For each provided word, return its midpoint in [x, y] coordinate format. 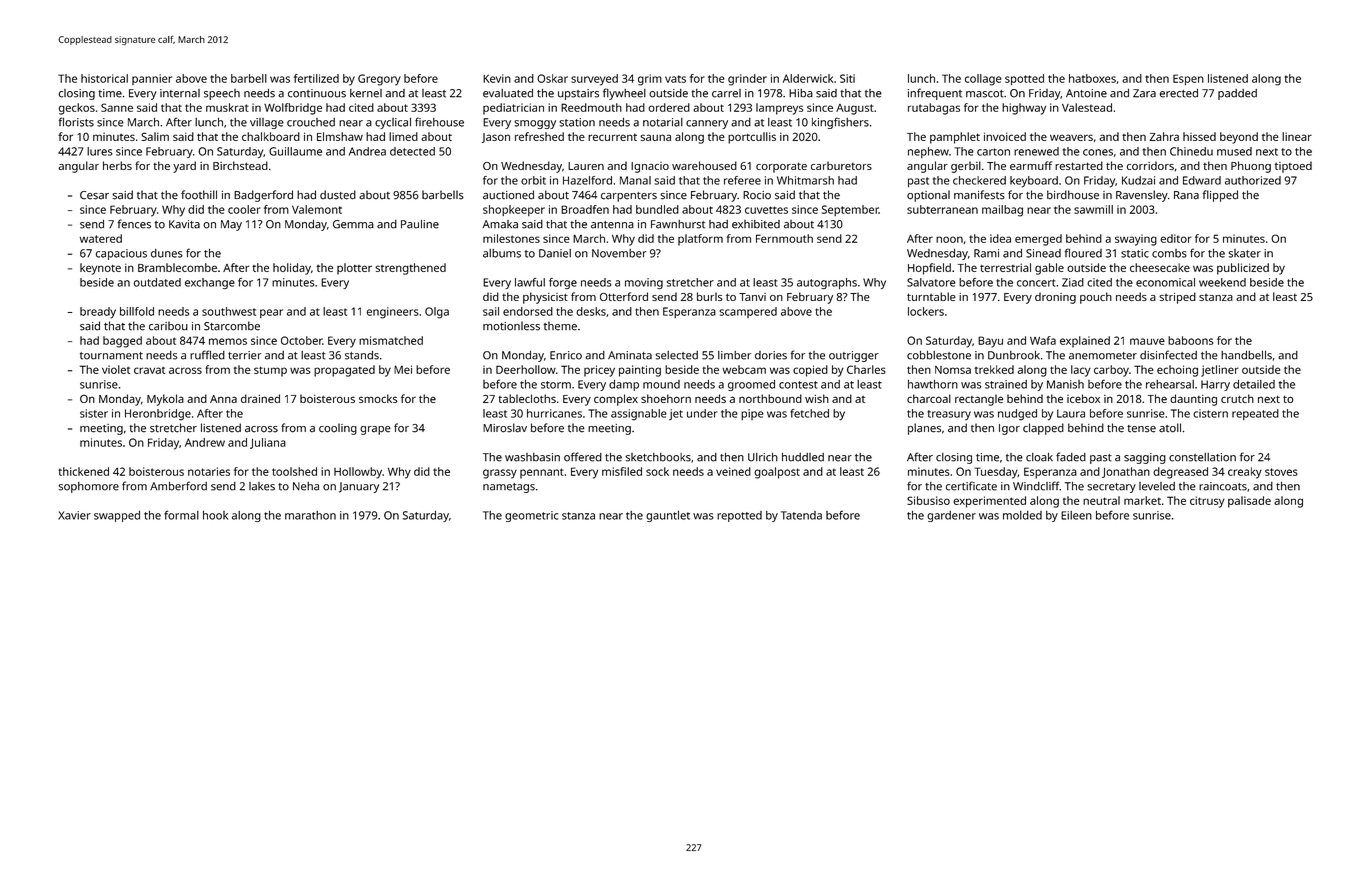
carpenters [629, 197]
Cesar [94, 195]
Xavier [74, 515]
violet [116, 369]
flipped [1220, 196]
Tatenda [801, 515]
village [267, 123]
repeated [1255, 414]
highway [1024, 109]
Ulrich [763, 457]
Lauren [586, 166]
